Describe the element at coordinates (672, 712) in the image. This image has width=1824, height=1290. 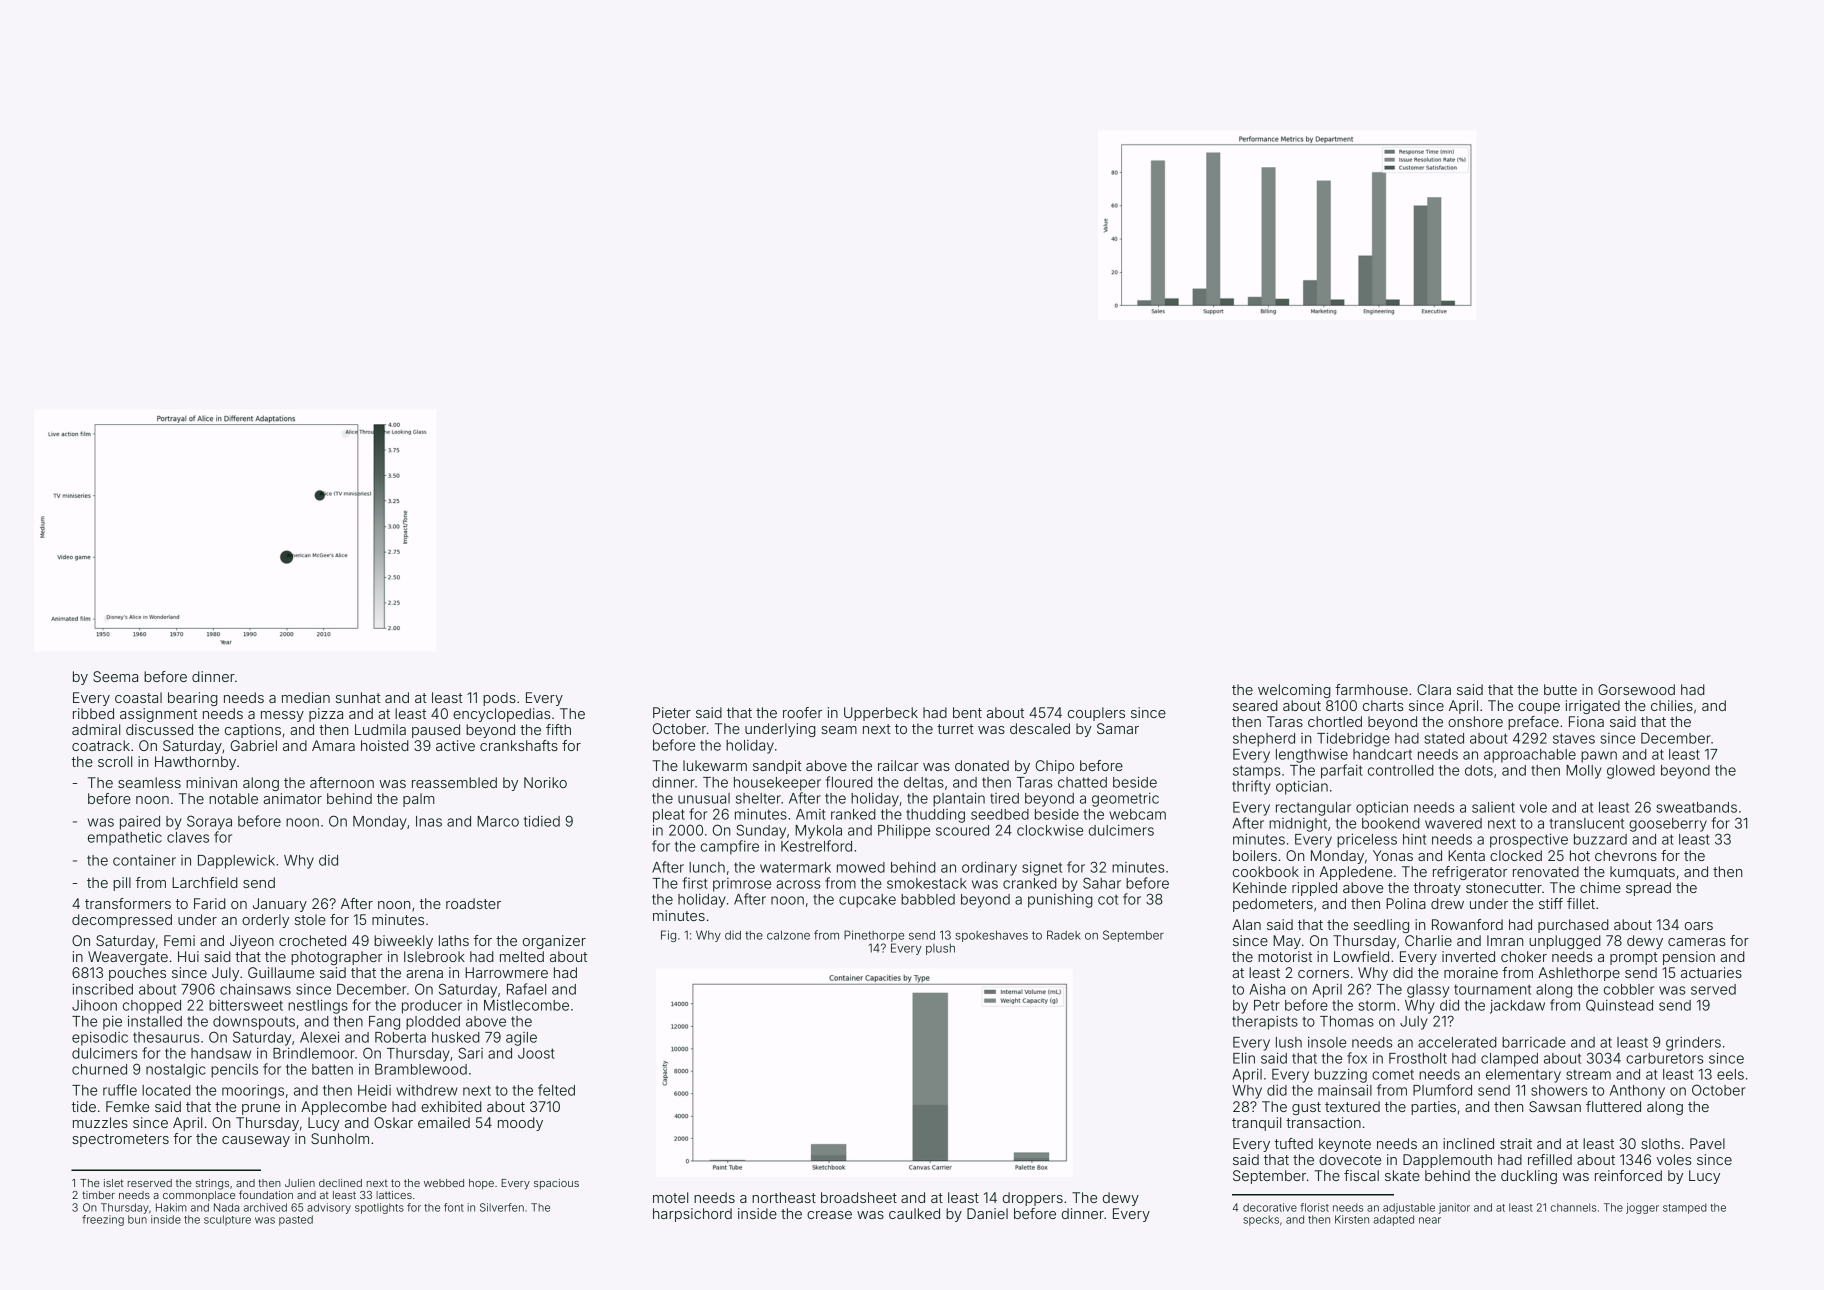
I see `Pieter` at that location.
